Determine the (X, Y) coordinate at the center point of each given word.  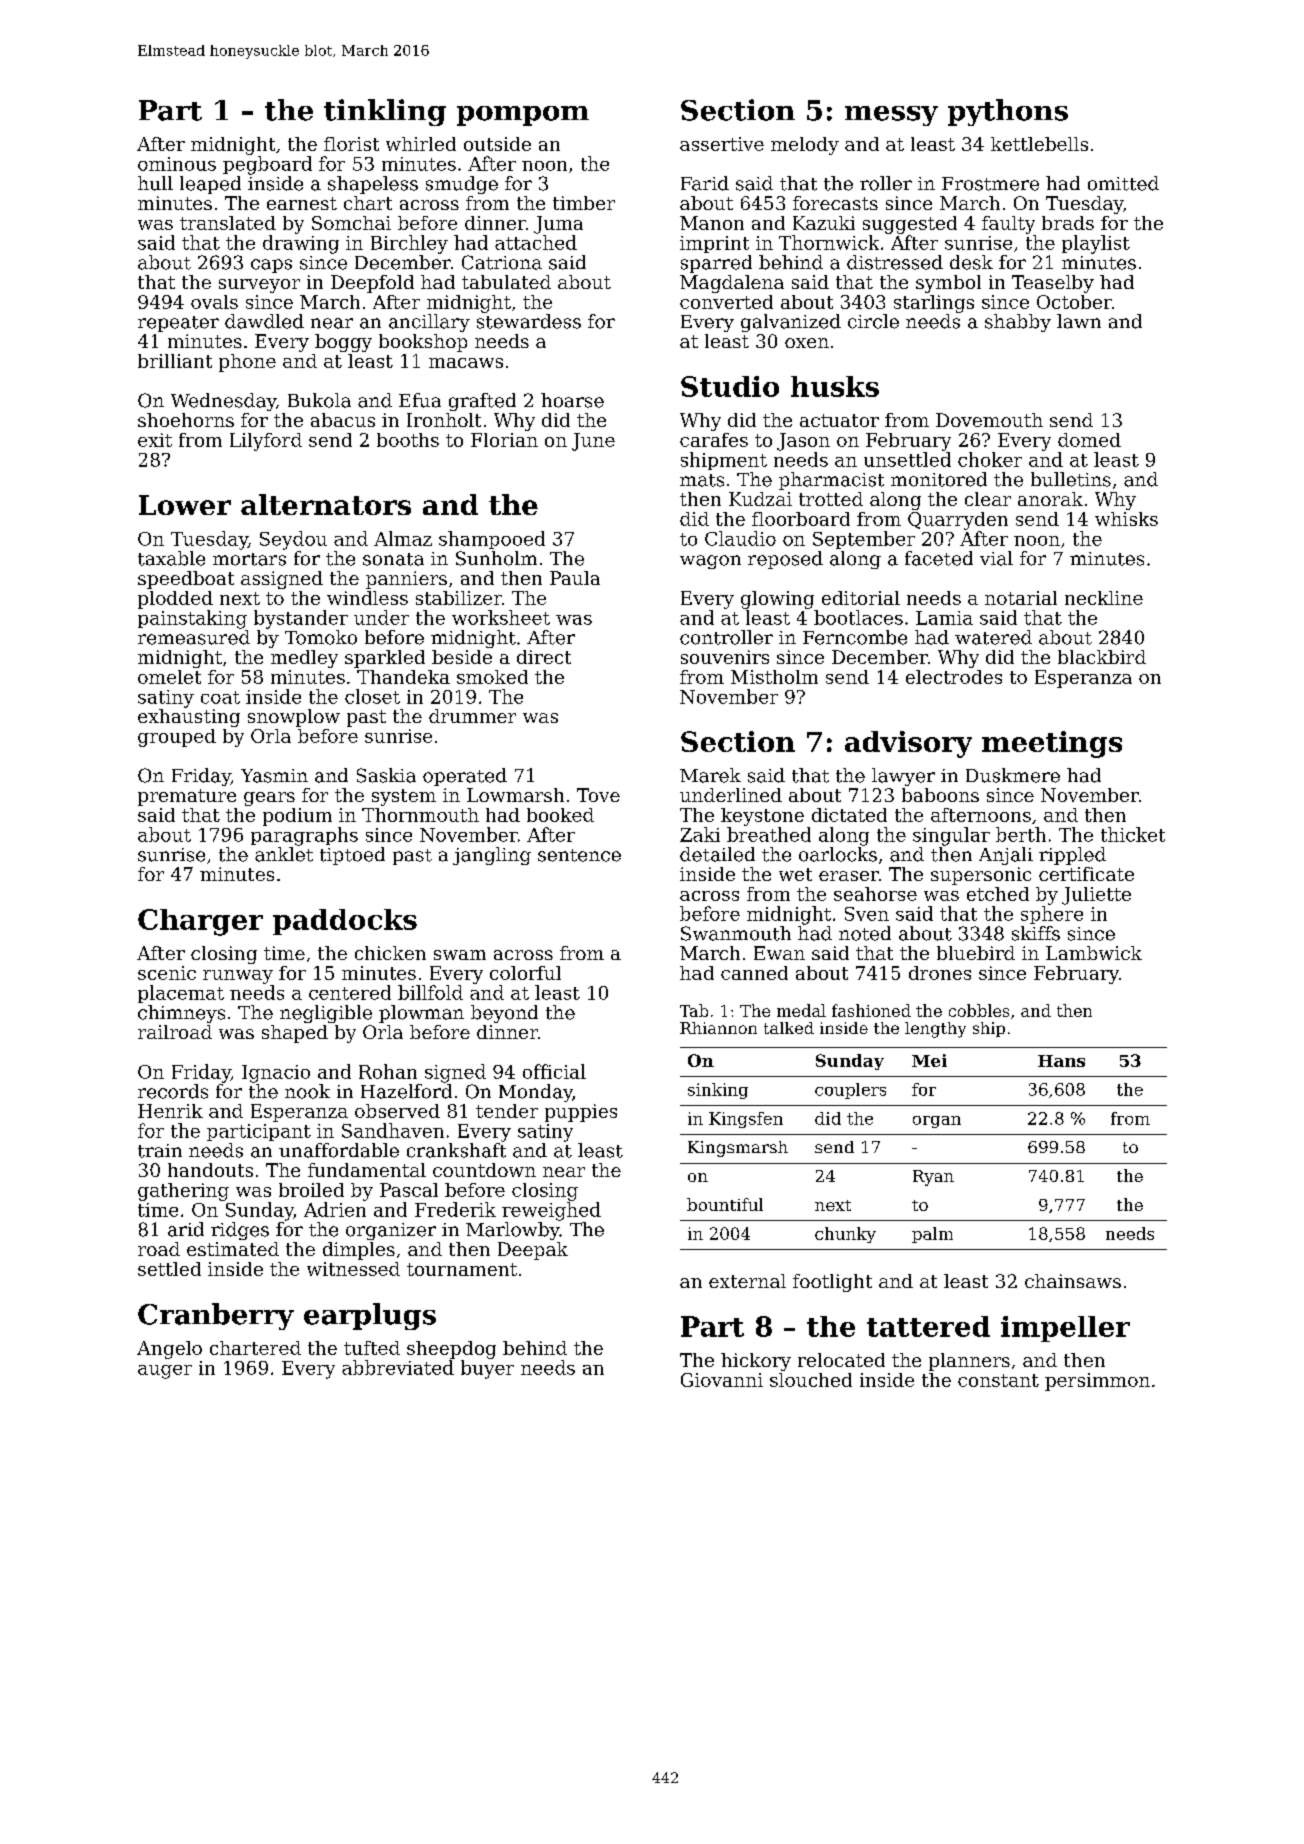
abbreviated (398, 1367)
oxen (807, 343)
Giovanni (722, 1380)
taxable (171, 558)
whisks (1126, 519)
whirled (421, 144)
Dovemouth (989, 420)
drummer (472, 716)
